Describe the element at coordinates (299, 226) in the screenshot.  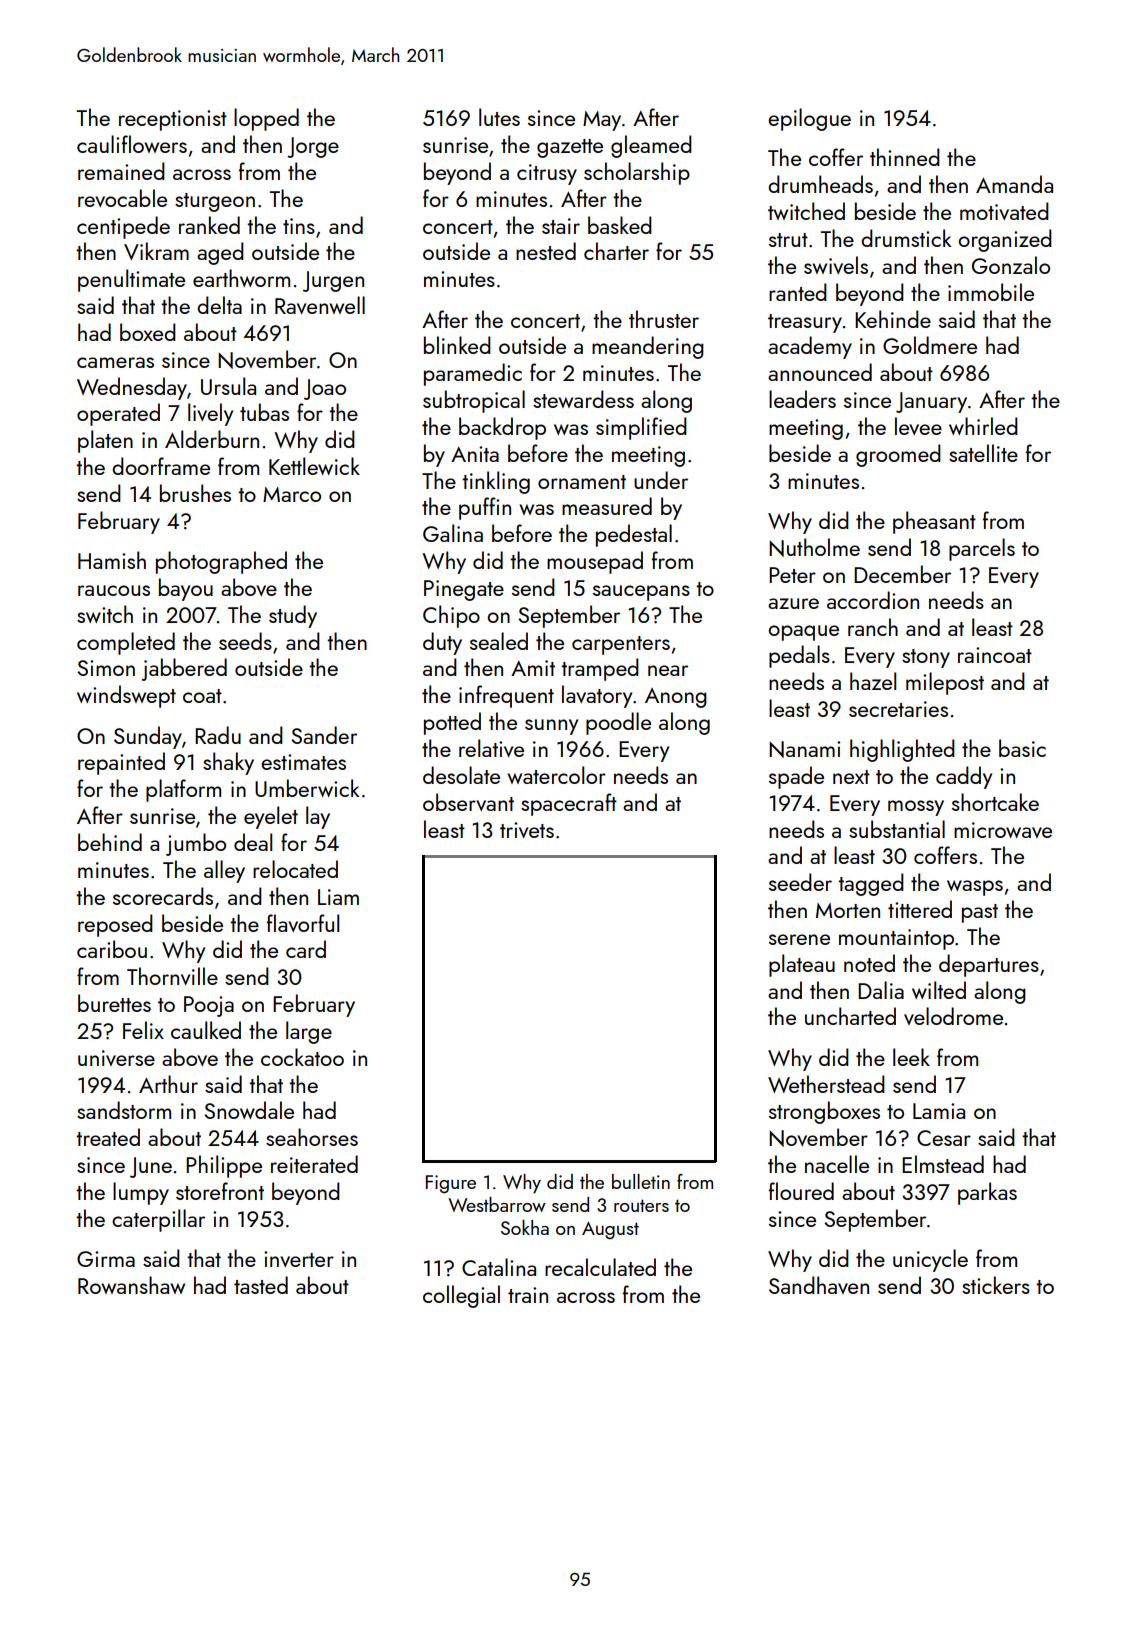
I see `tins` at that location.
